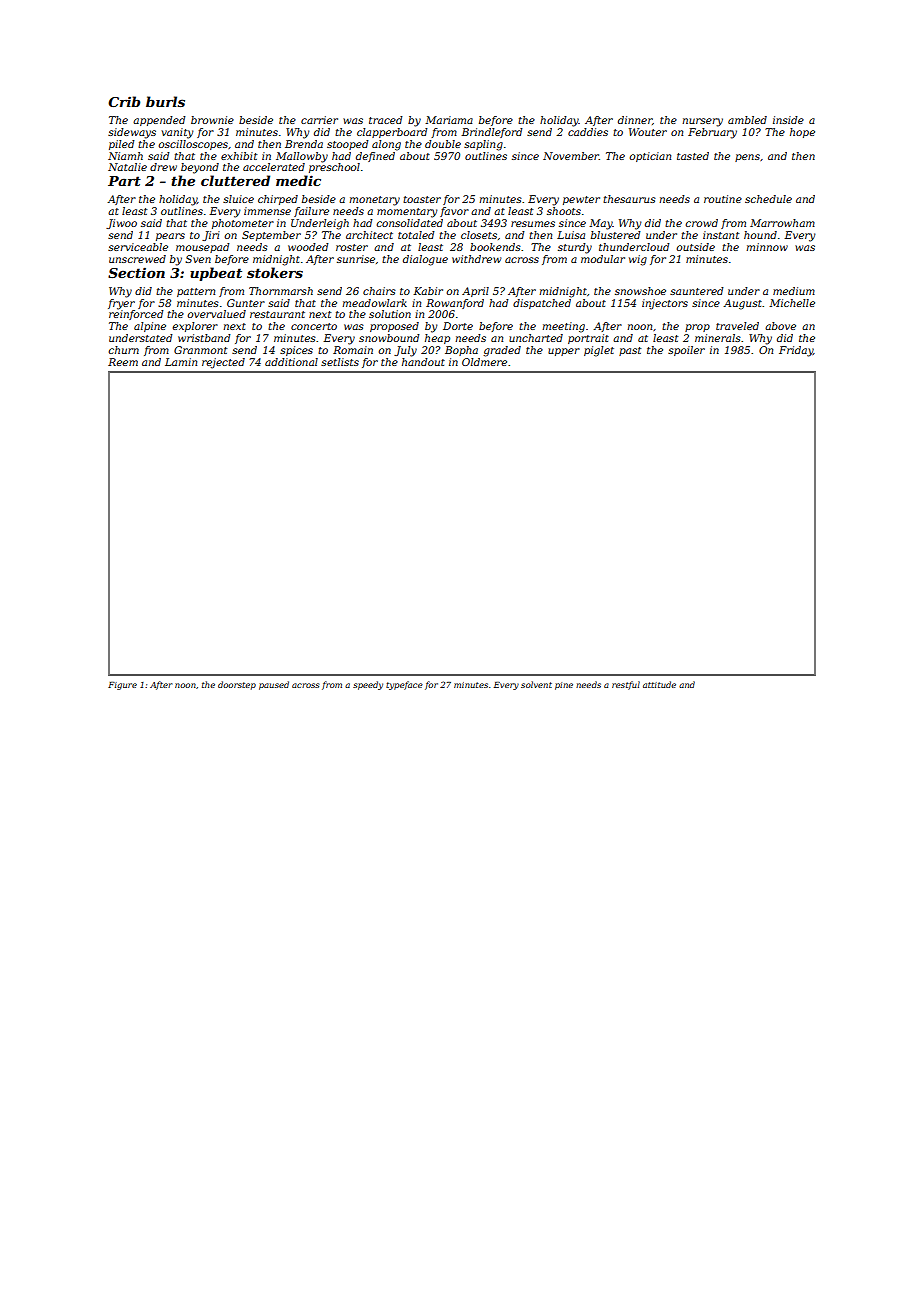  I want to click on Oldmere, so click(484, 362).
